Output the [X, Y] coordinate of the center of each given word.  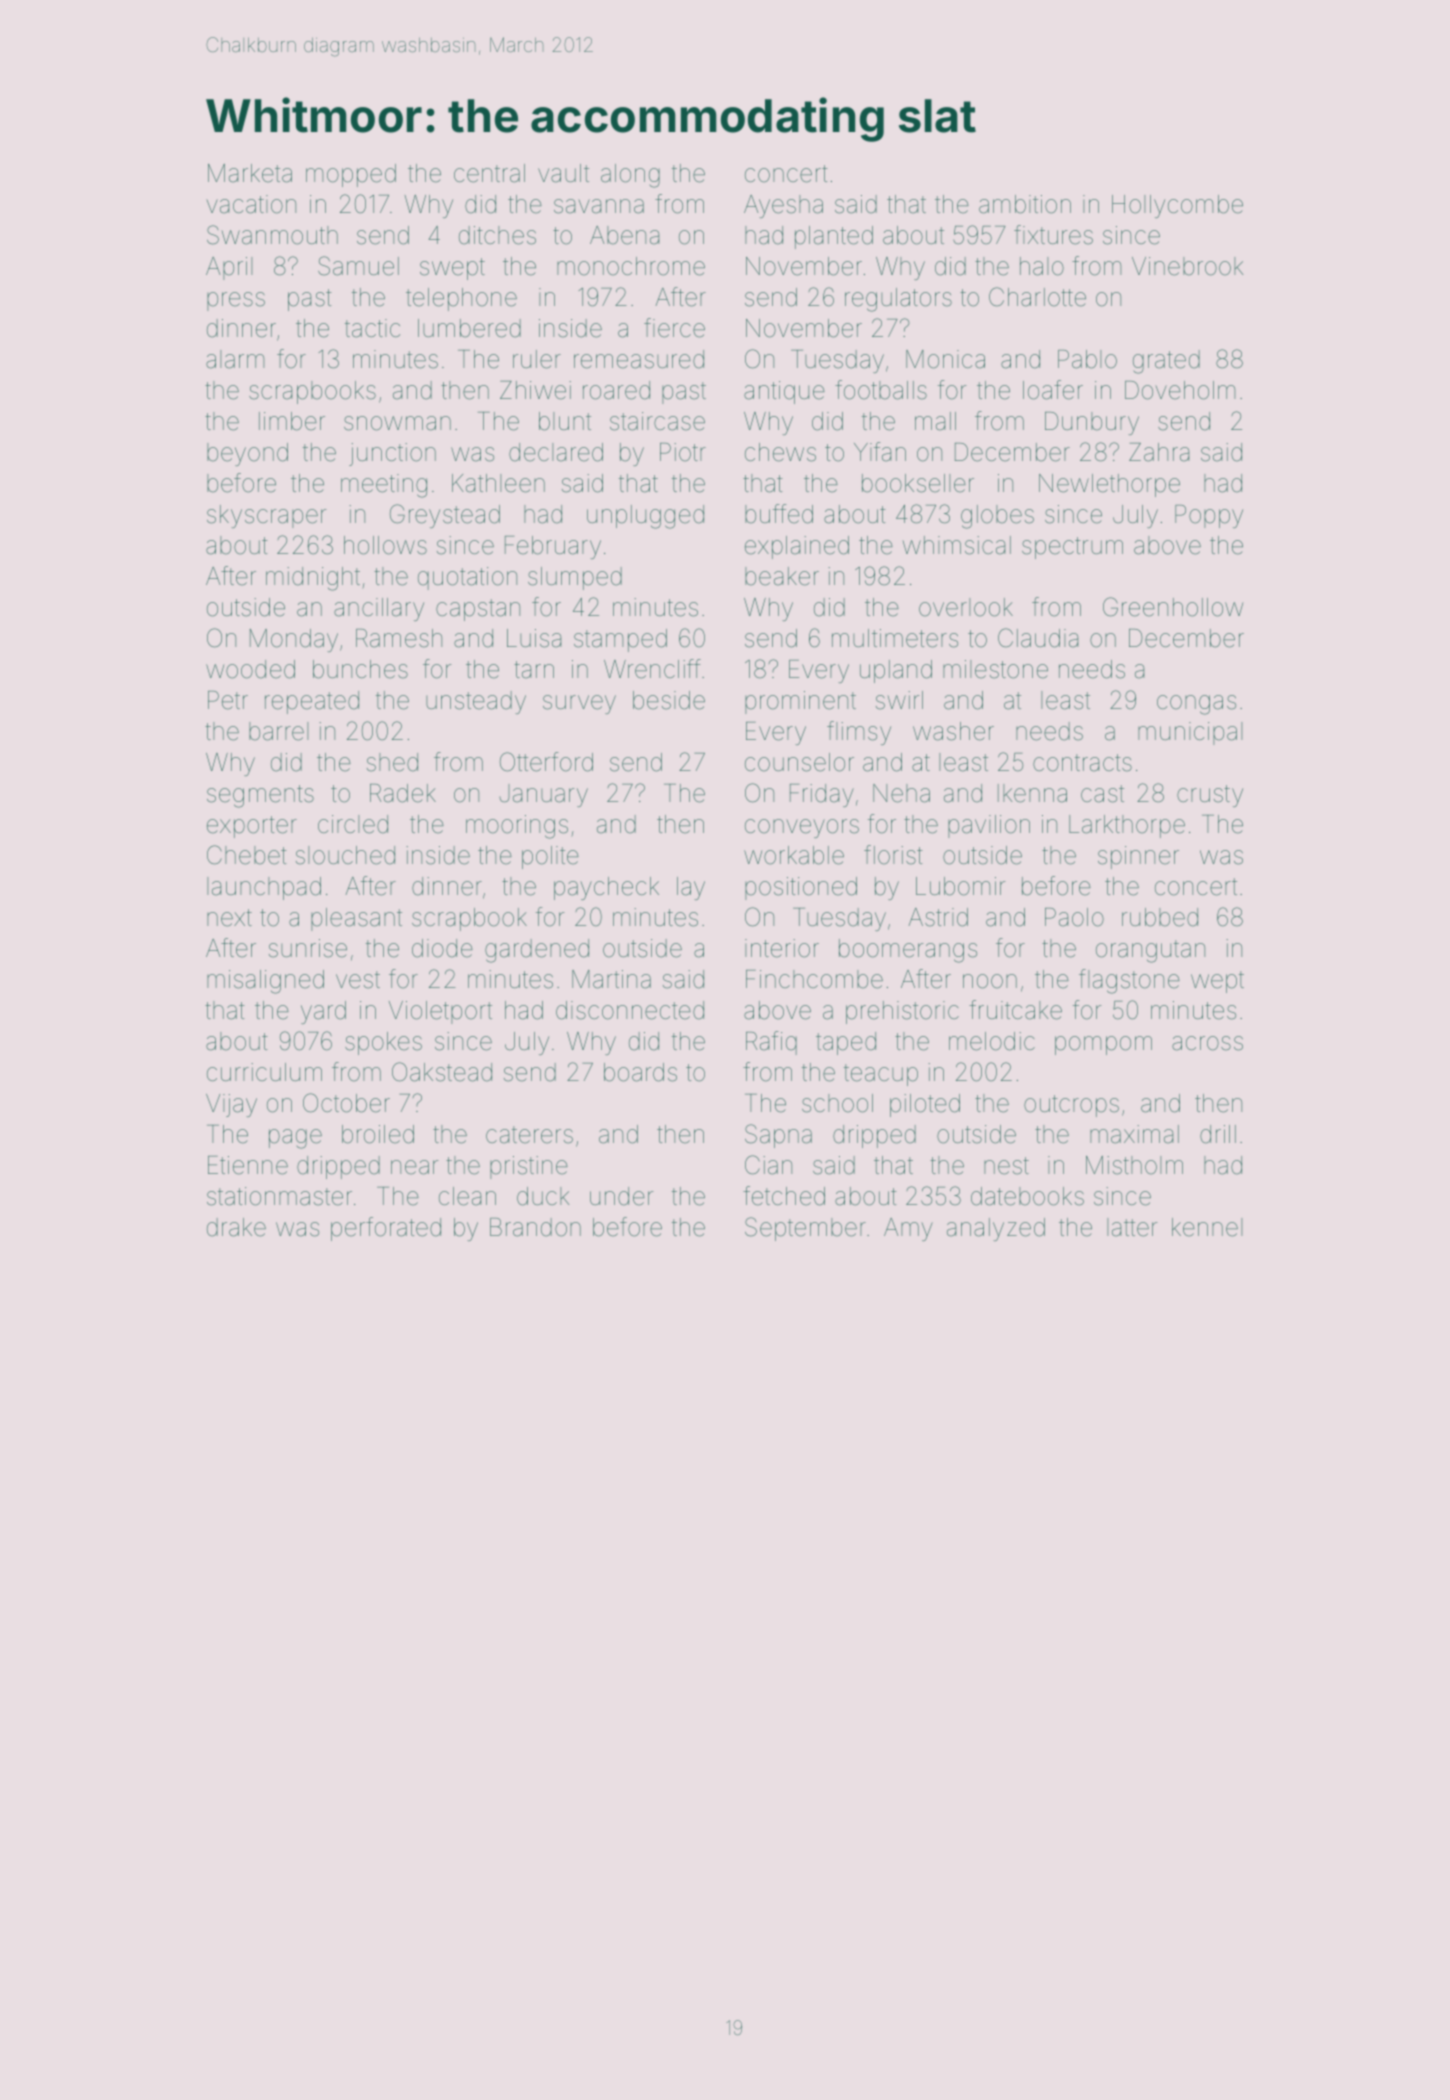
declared [556, 452]
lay [691, 888]
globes [997, 517]
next [229, 918]
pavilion [989, 826]
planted [834, 237]
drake [236, 1227]
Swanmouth [272, 235]
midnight [313, 579]
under [621, 1196]
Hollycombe [1177, 206]
